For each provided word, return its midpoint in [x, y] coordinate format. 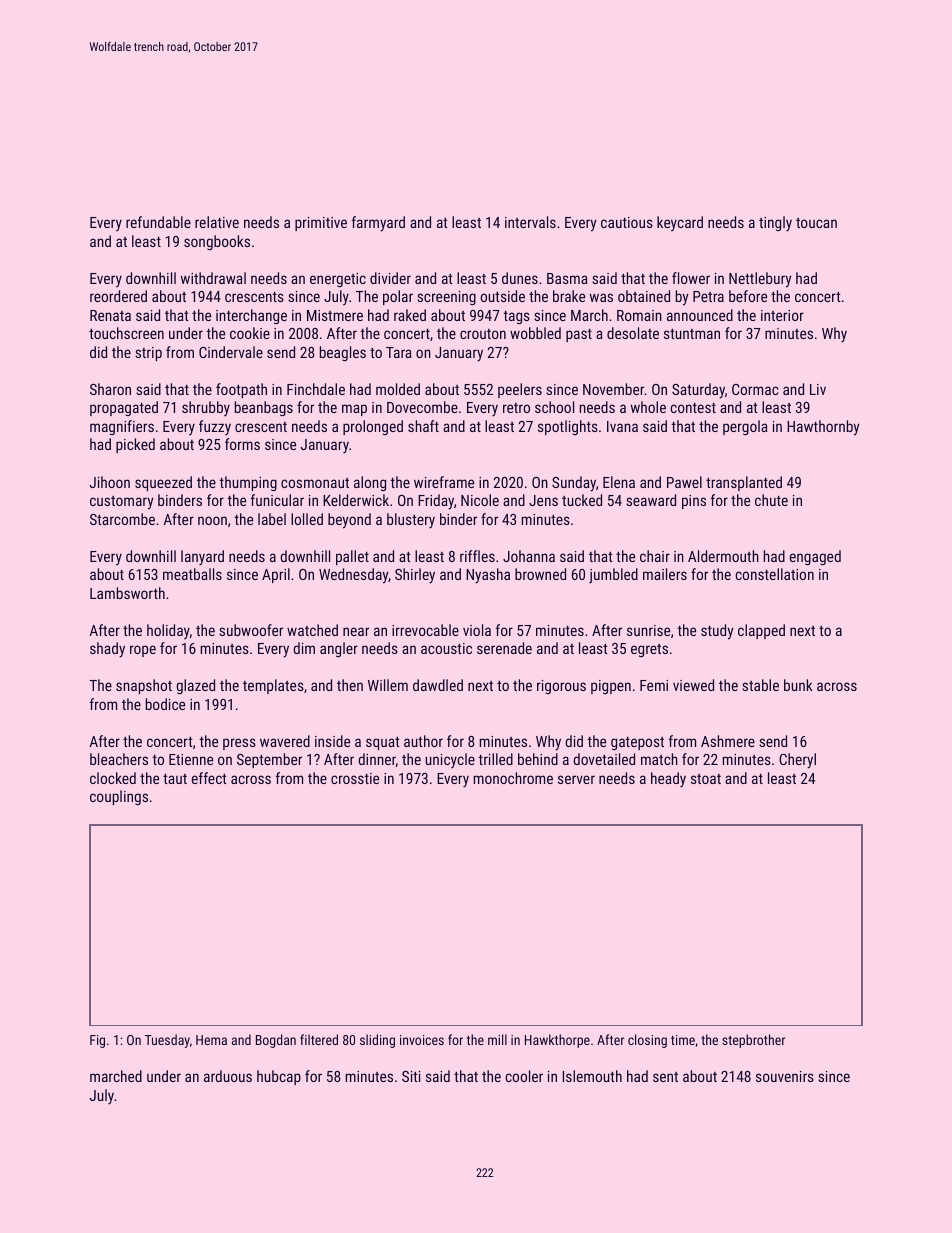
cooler [524, 1076]
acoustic [446, 648]
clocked [113, 778]
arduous [228, 1076]
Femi [654, 685]
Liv [818, 389]
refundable [158, 222]
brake [569, 296]
